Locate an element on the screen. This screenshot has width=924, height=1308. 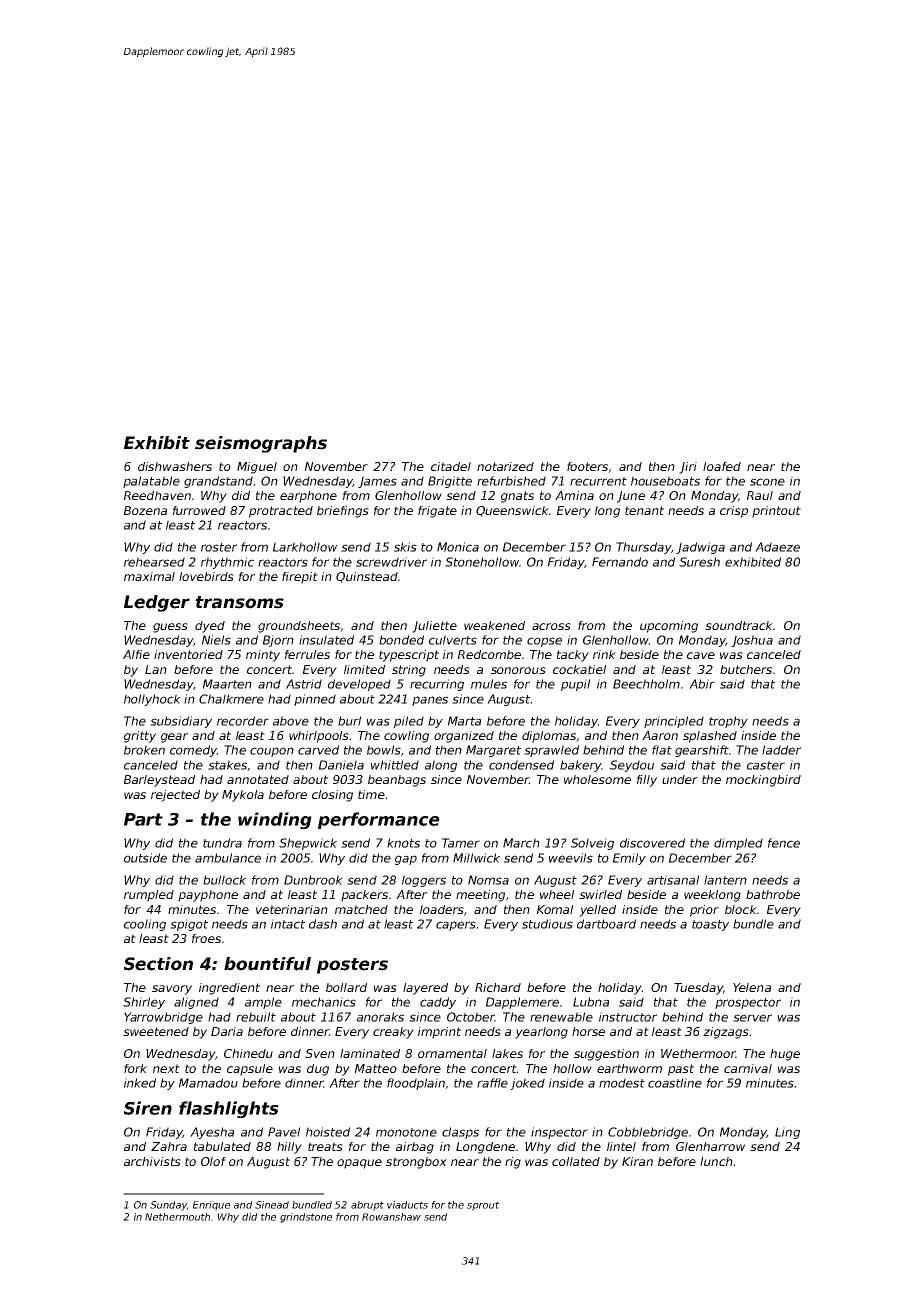
Maarten is located at coordinates (227, 684).
